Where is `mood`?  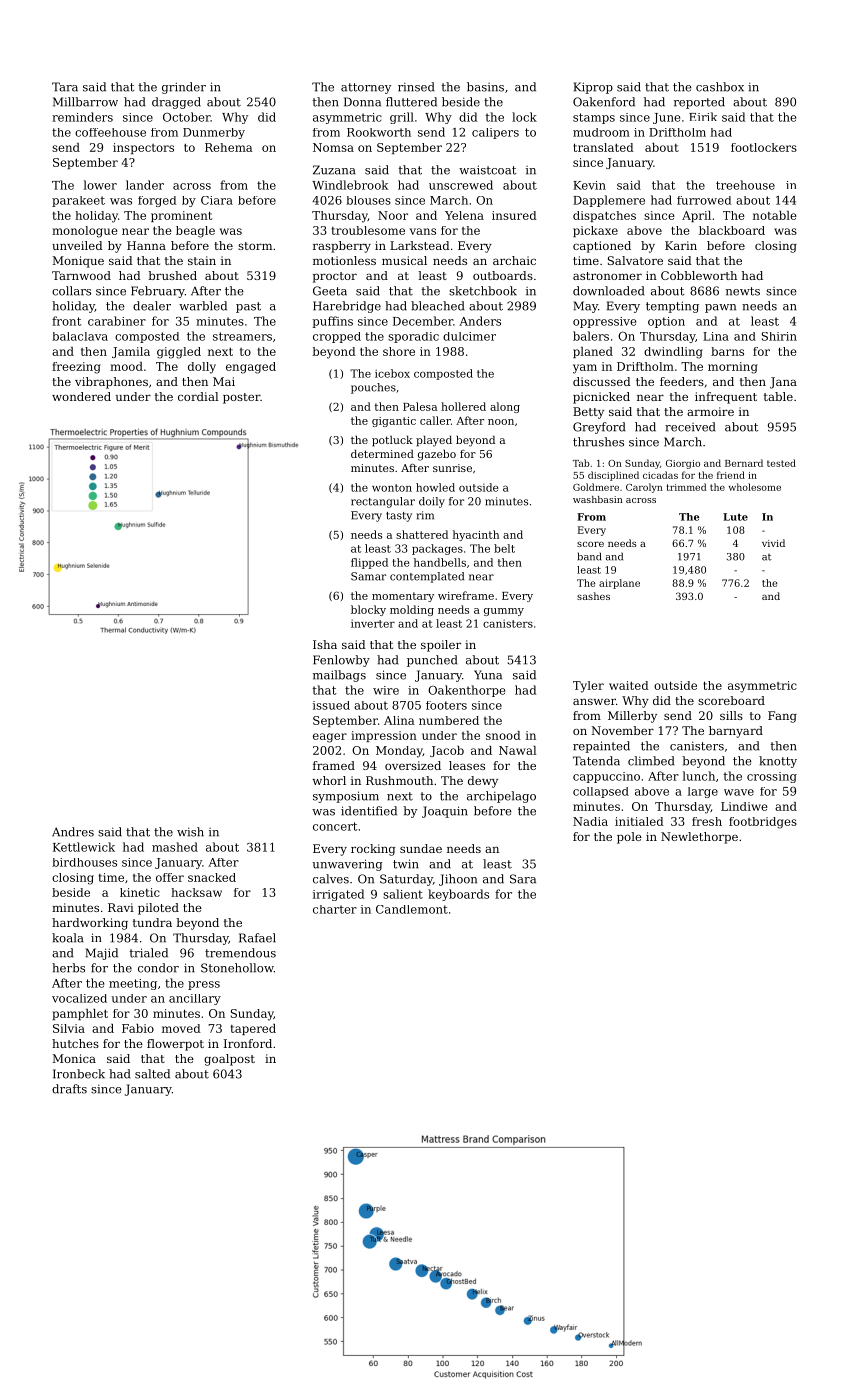 mood is located at coordinates (126, 366).
